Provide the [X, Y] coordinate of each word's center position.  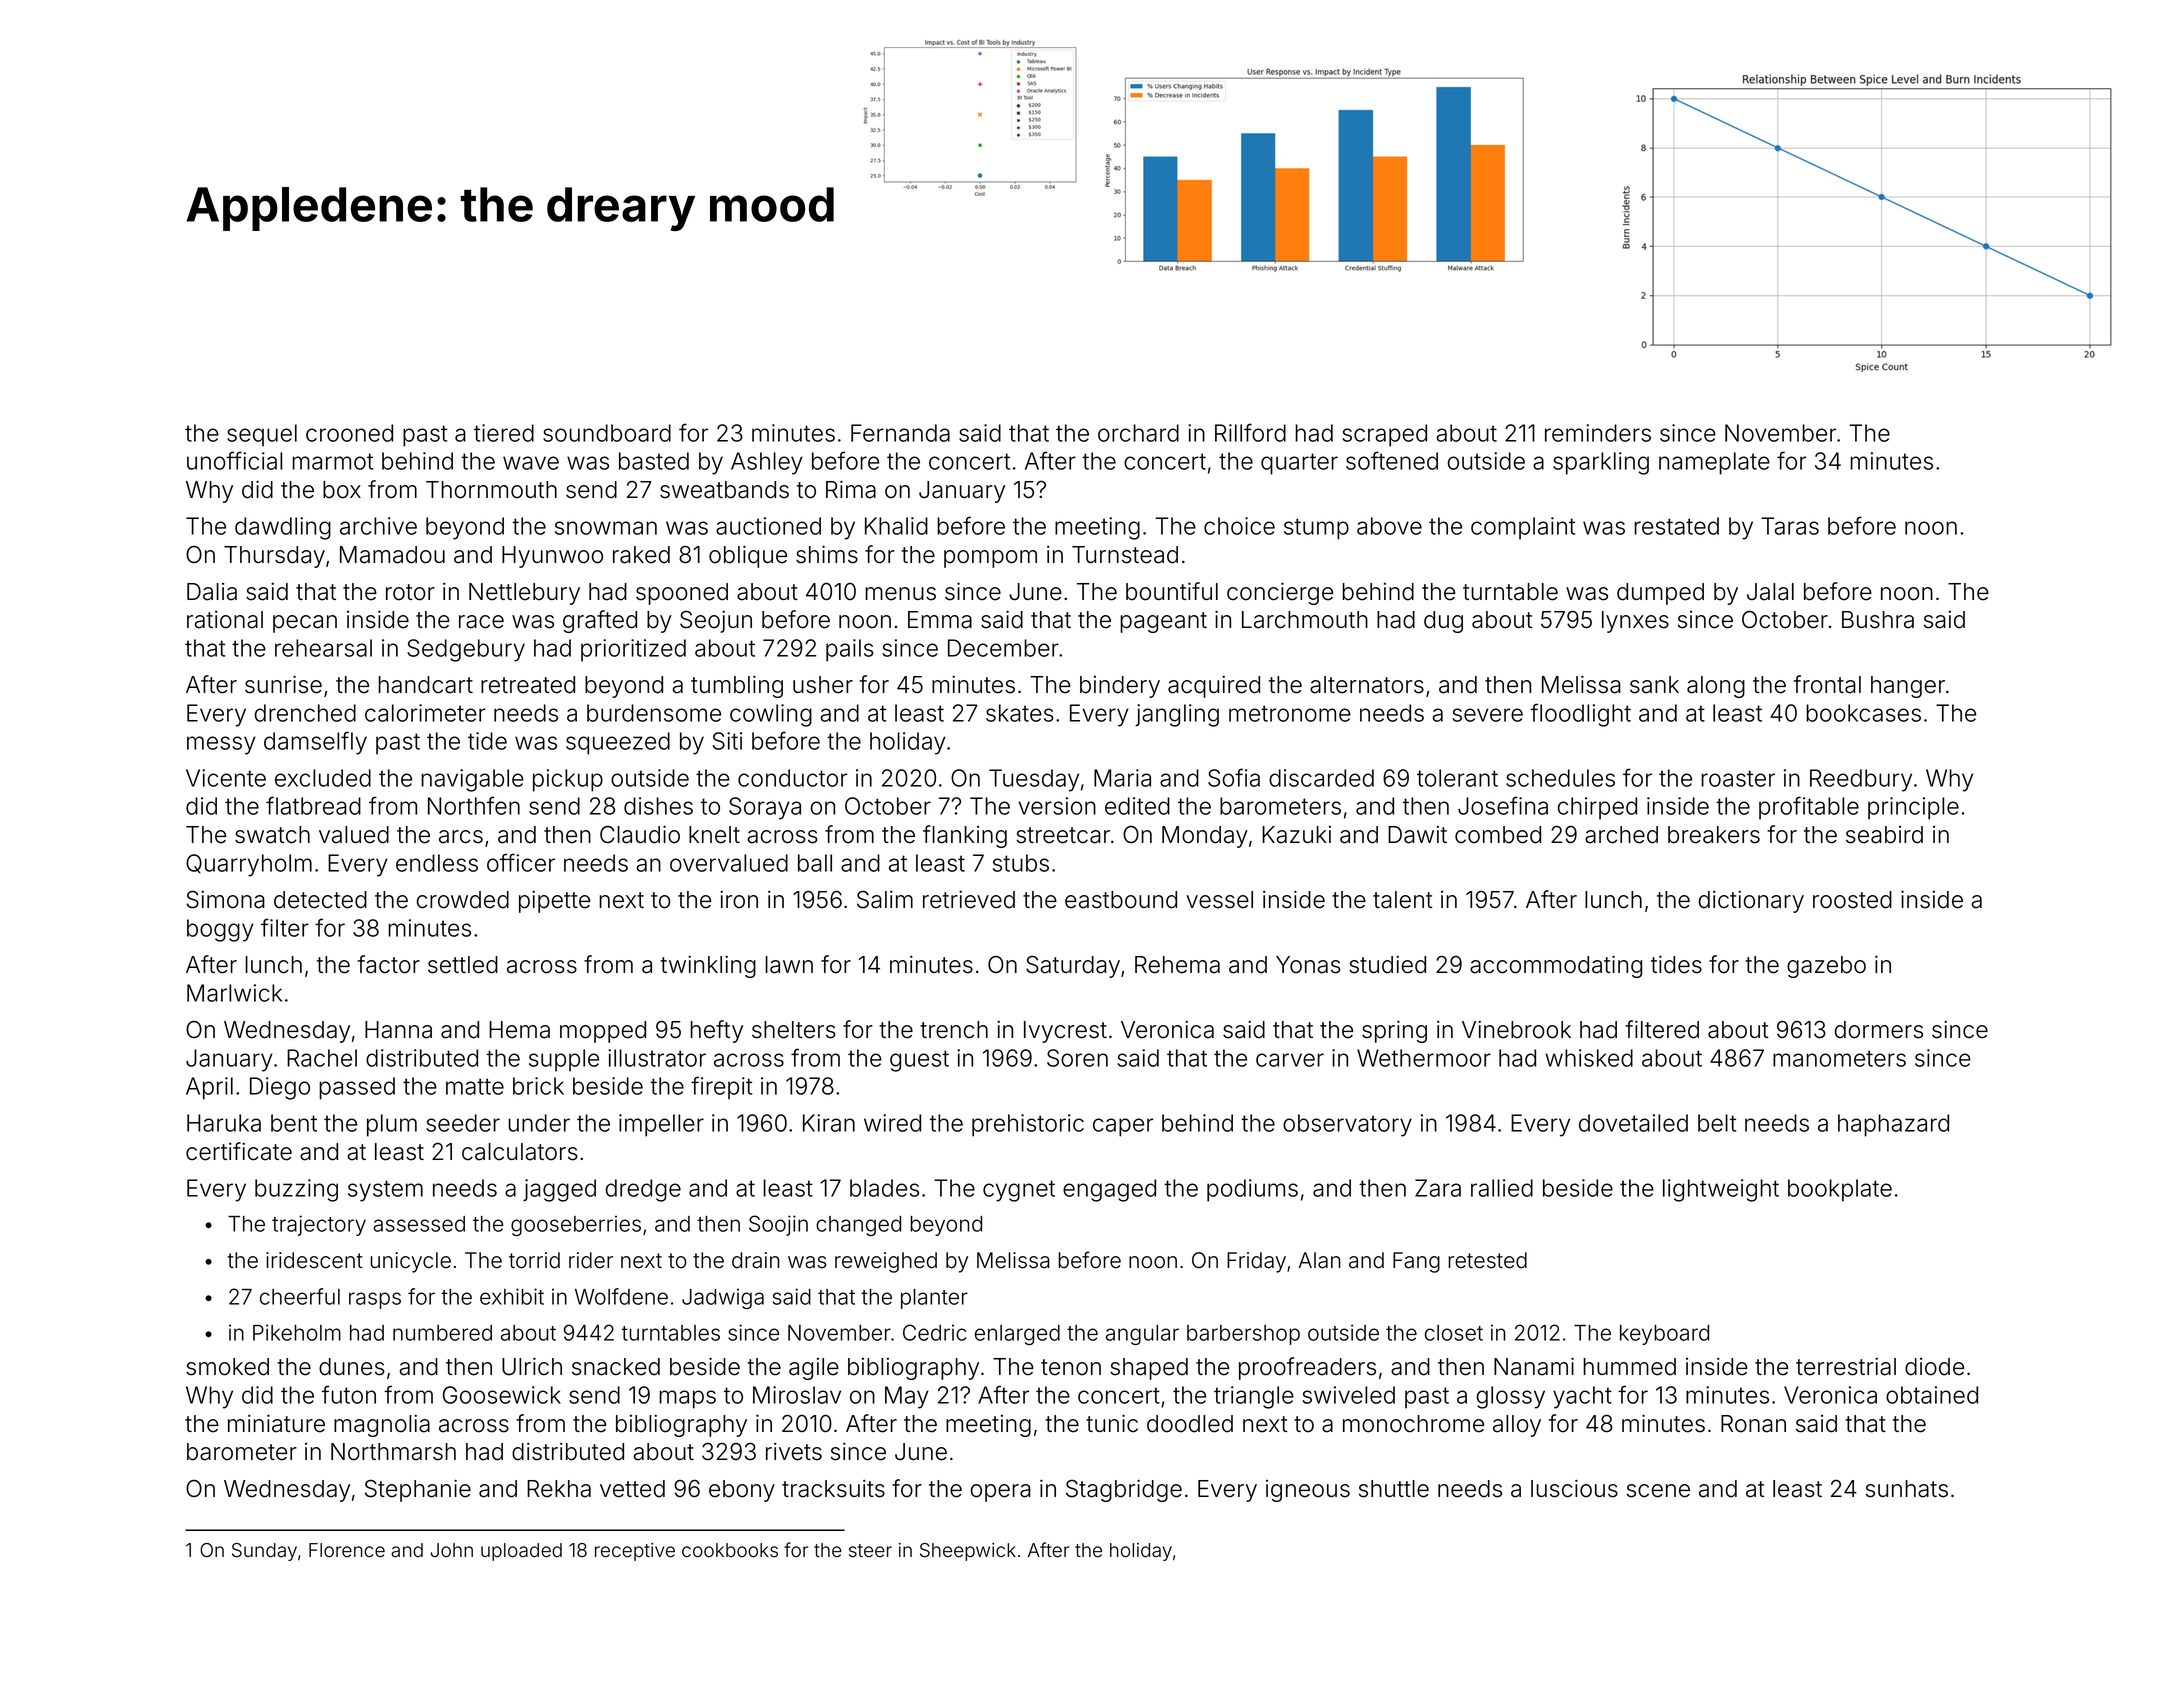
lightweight [1721, 1190]
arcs [461, 837]
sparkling [1601, 463]
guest [919, 1061]
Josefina [1503, 805]
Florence [347, 1550]
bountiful [1172, 591]
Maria [1122, 778]
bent [294, 1123]
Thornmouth [491, 490]
